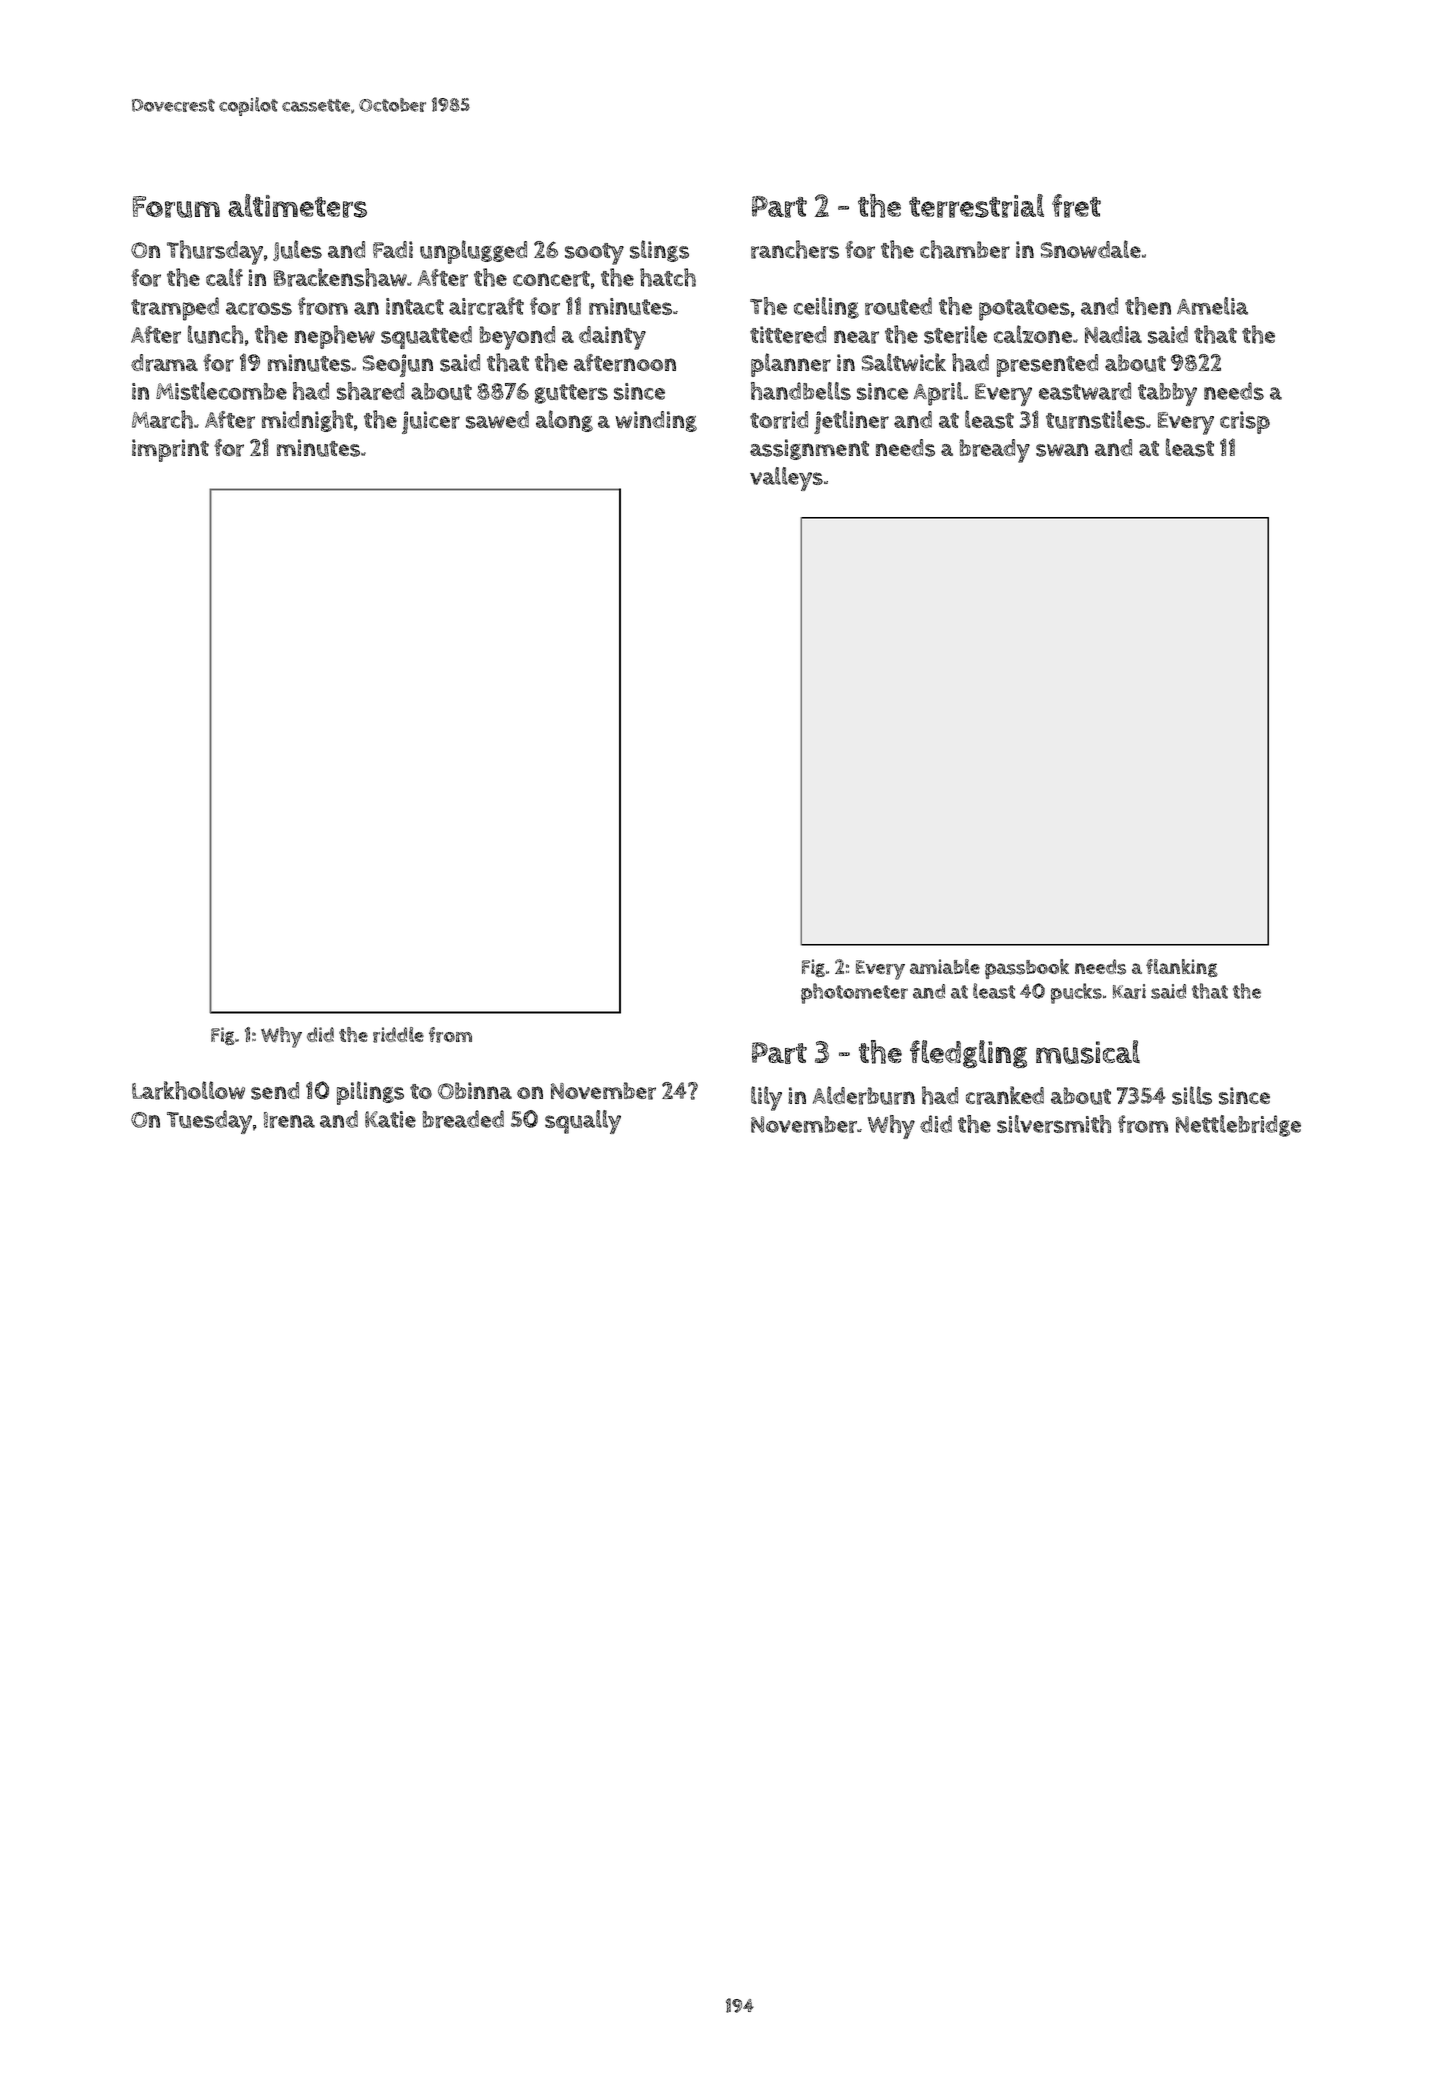 The width and height of the screenshot is (1450, 2100). Describe the element at coordinates (398, 1035) in the screenshot. I see `riddle` at that location.
